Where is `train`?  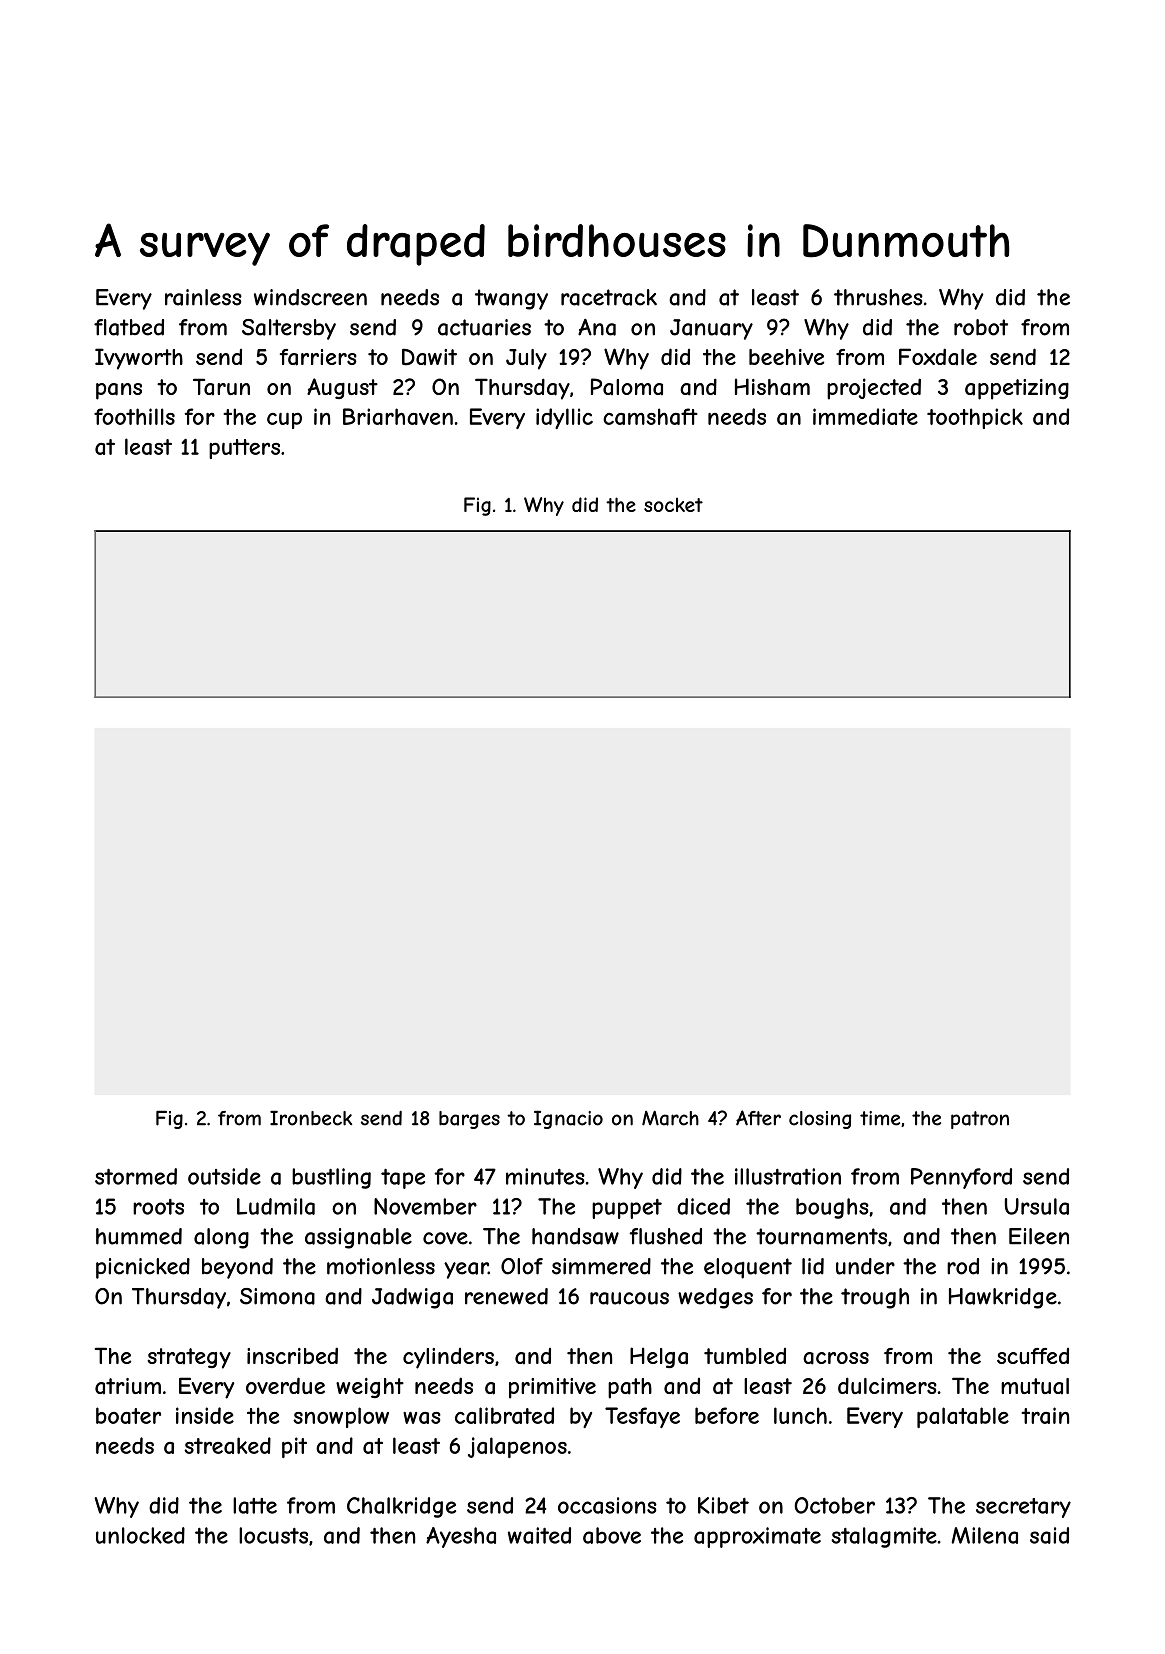 train is located at coordinates (1045, 1415).
